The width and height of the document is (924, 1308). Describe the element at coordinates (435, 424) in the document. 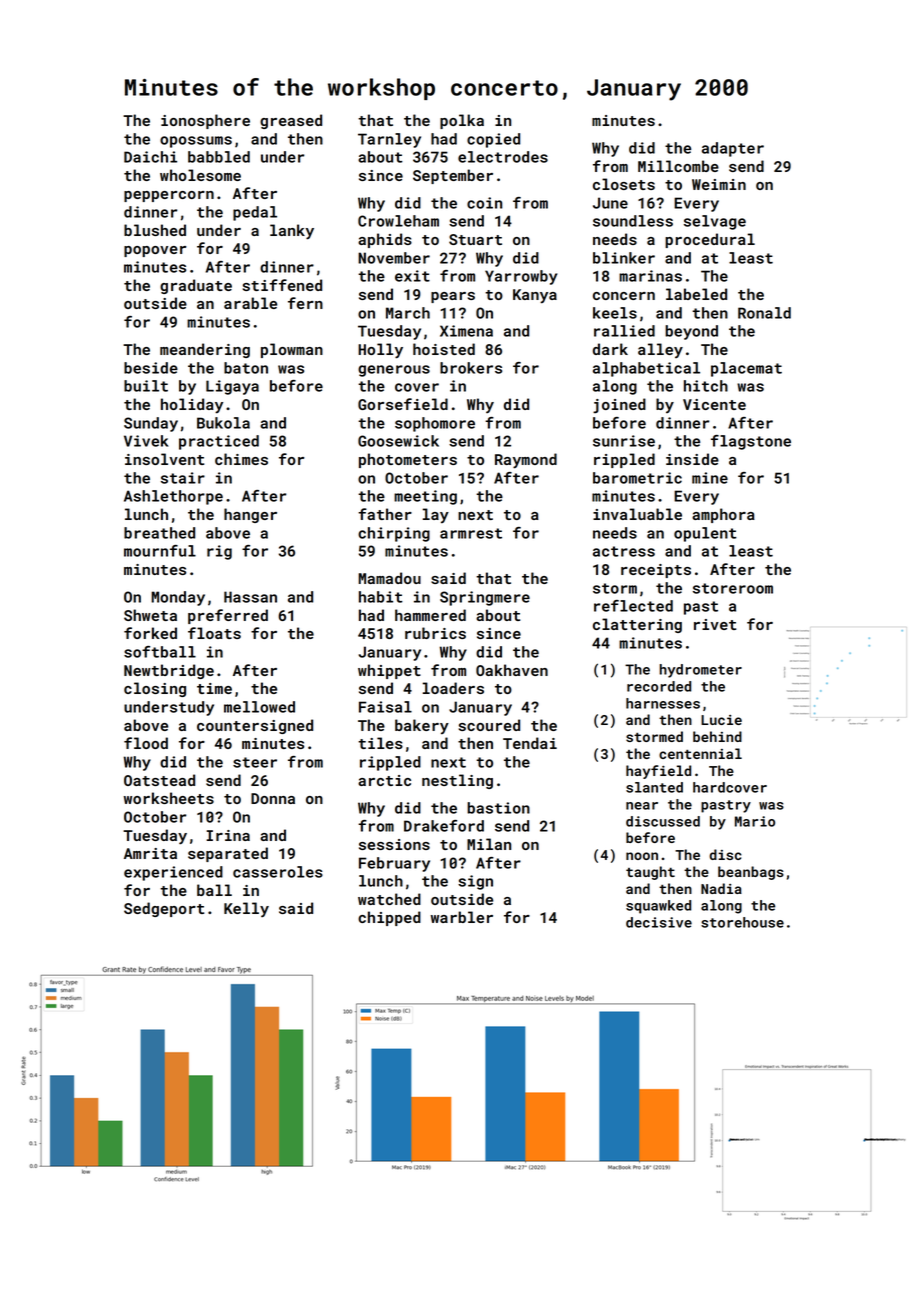

I see `sophomore` at that location.
